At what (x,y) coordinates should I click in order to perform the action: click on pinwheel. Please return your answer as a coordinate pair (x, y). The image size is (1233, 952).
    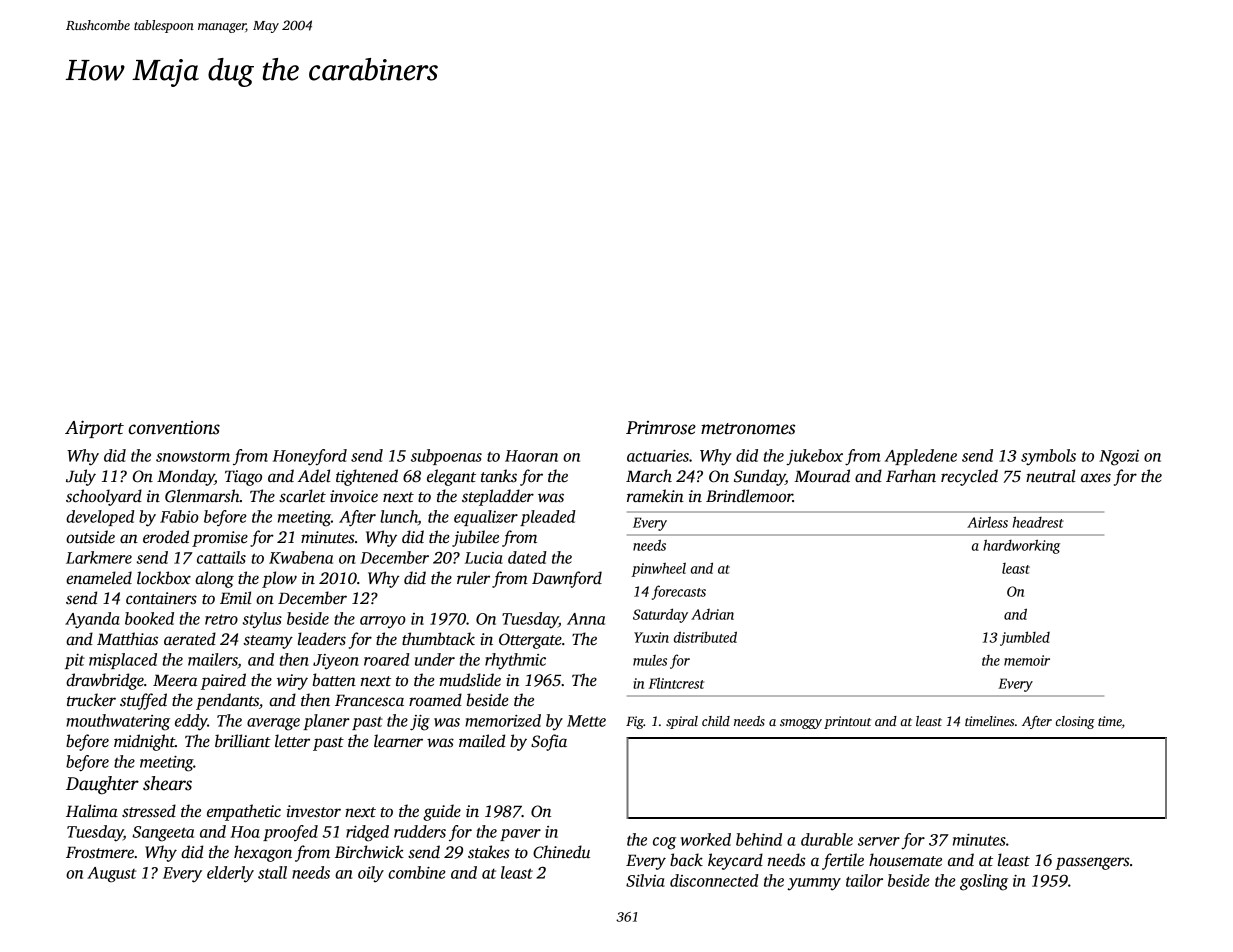
    Looking at the image, I should click on (659, 569).
